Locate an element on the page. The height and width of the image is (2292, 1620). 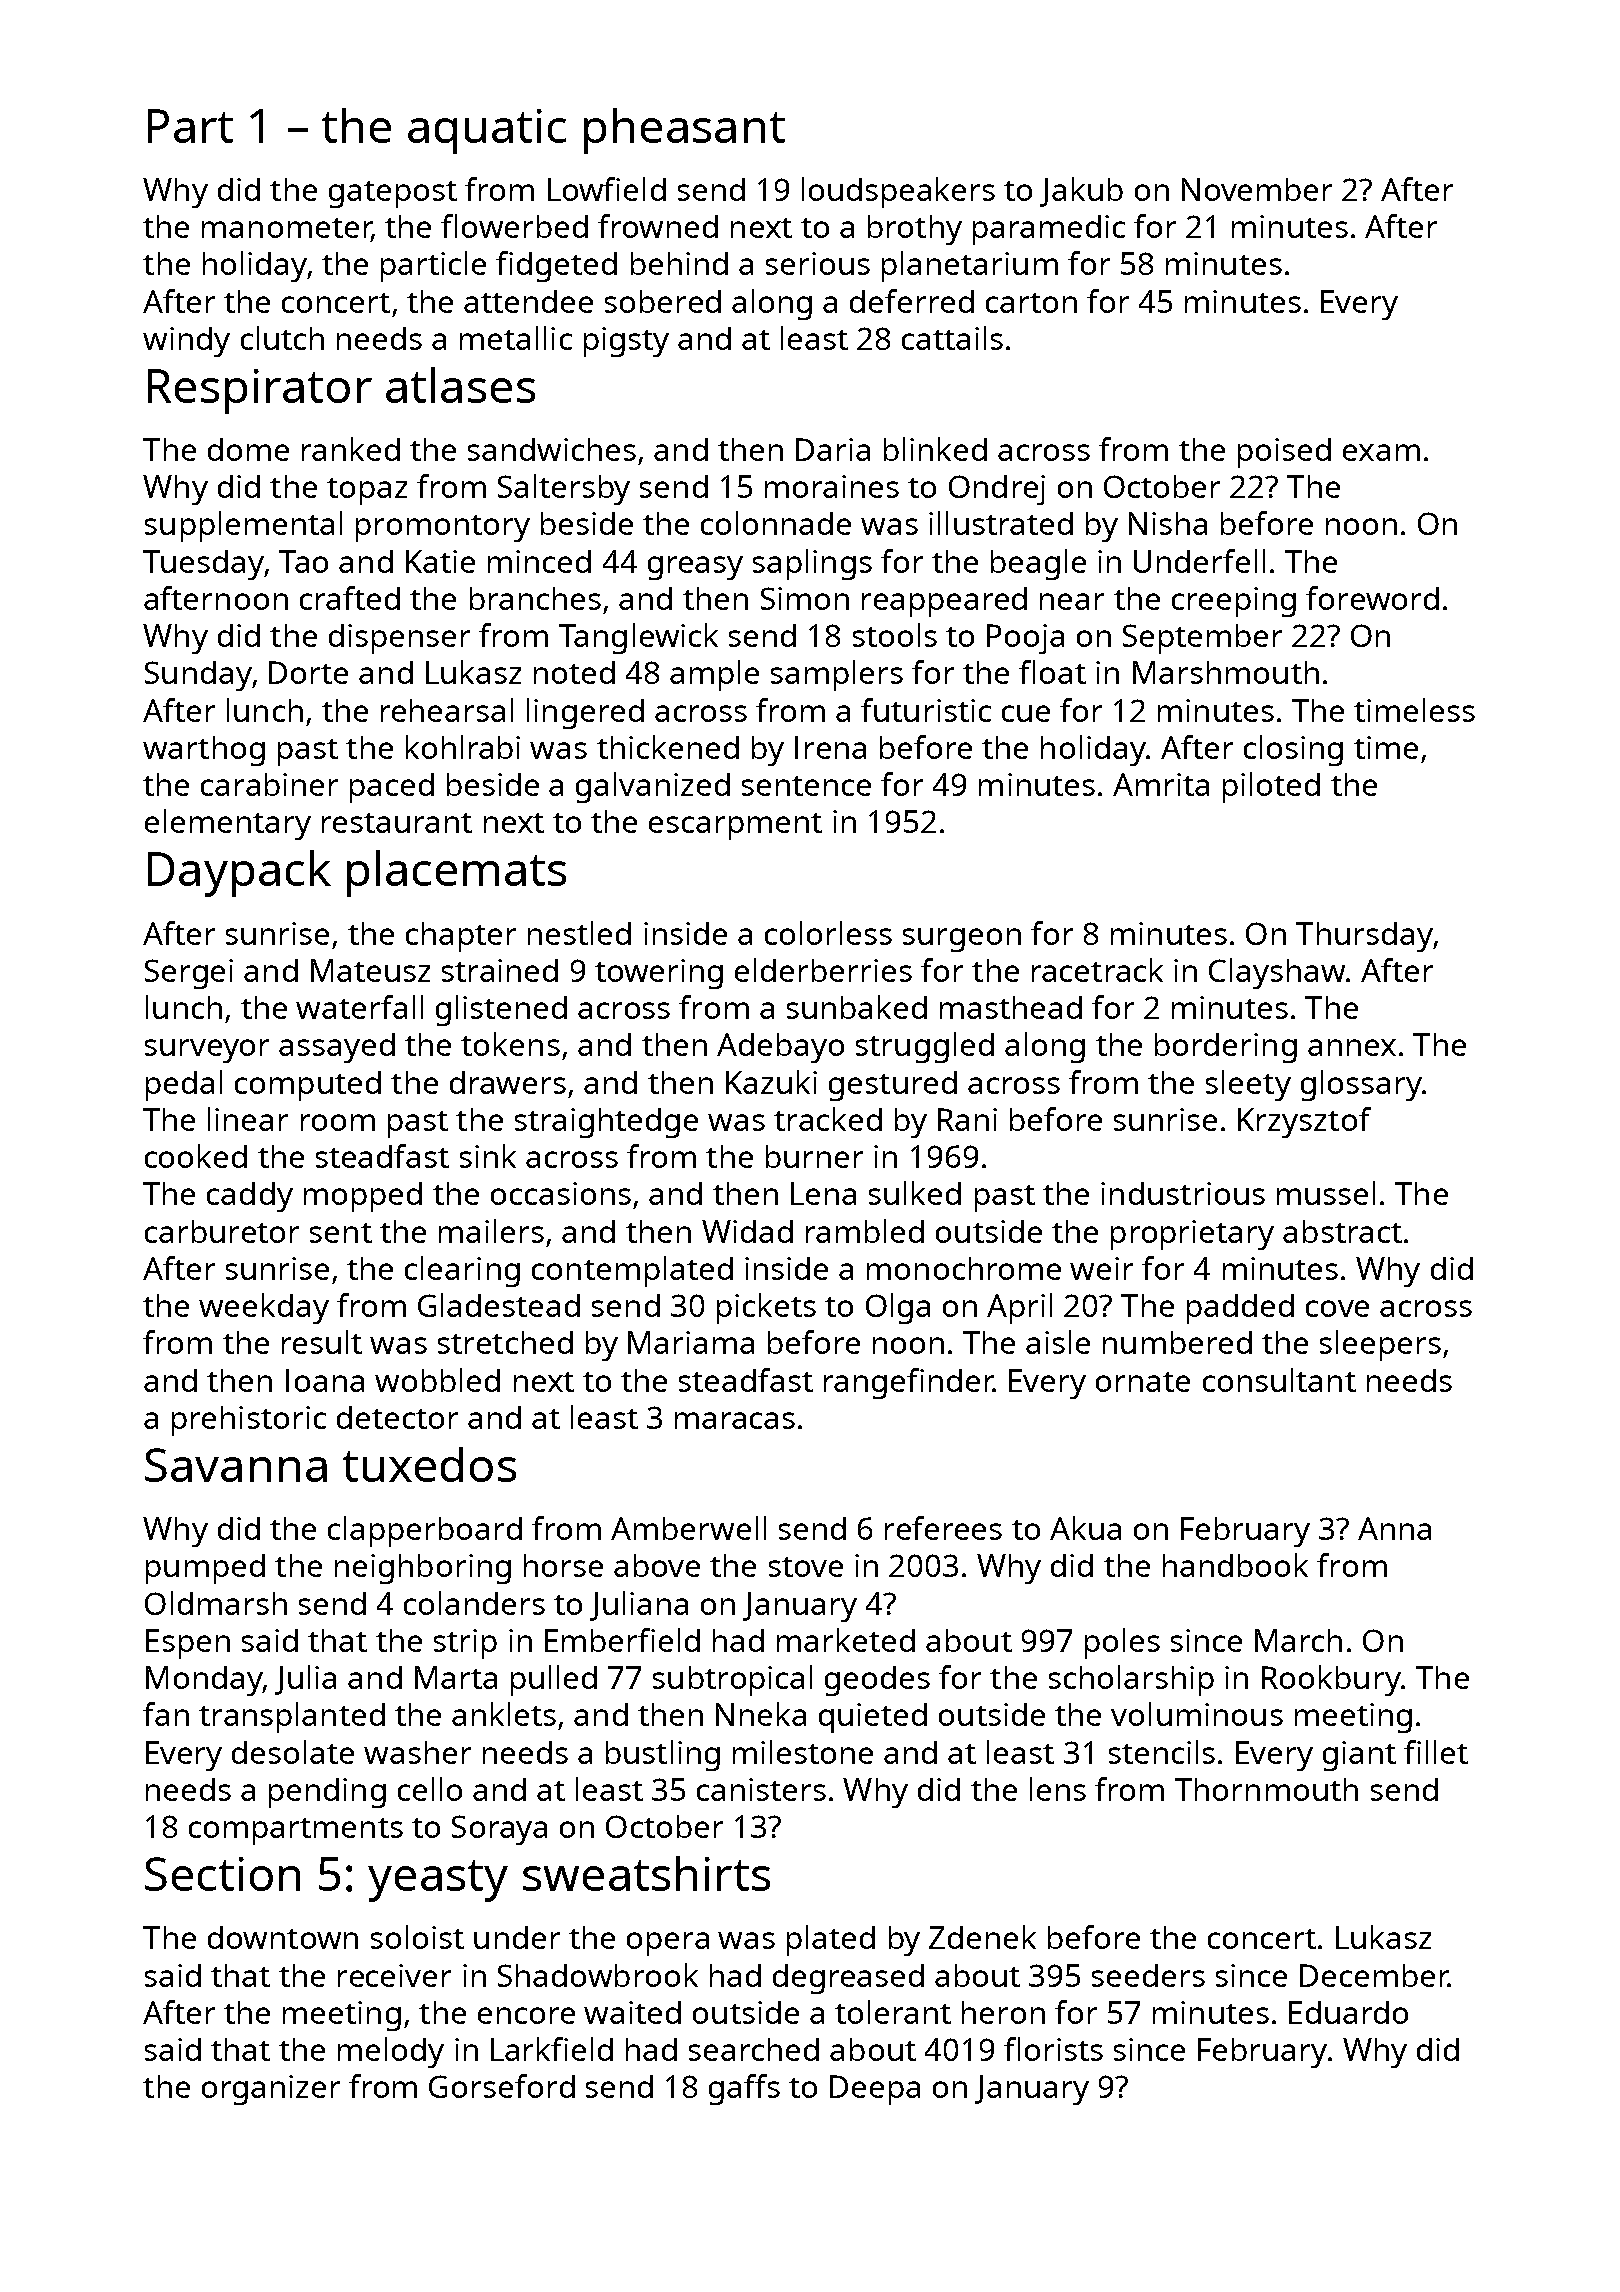
Olga is located at coordinates (898, 1308).
